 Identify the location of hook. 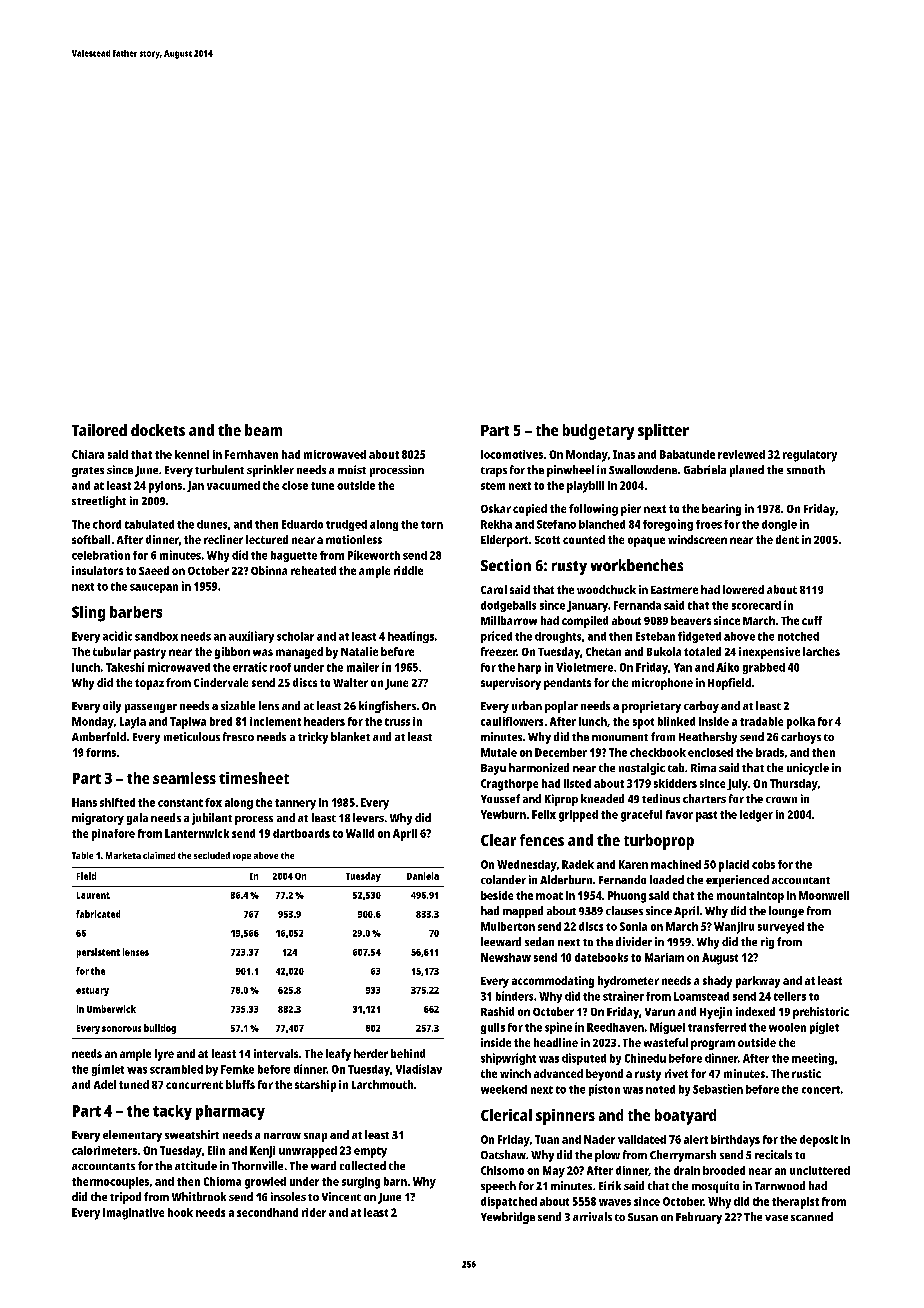
(180, 1212).
